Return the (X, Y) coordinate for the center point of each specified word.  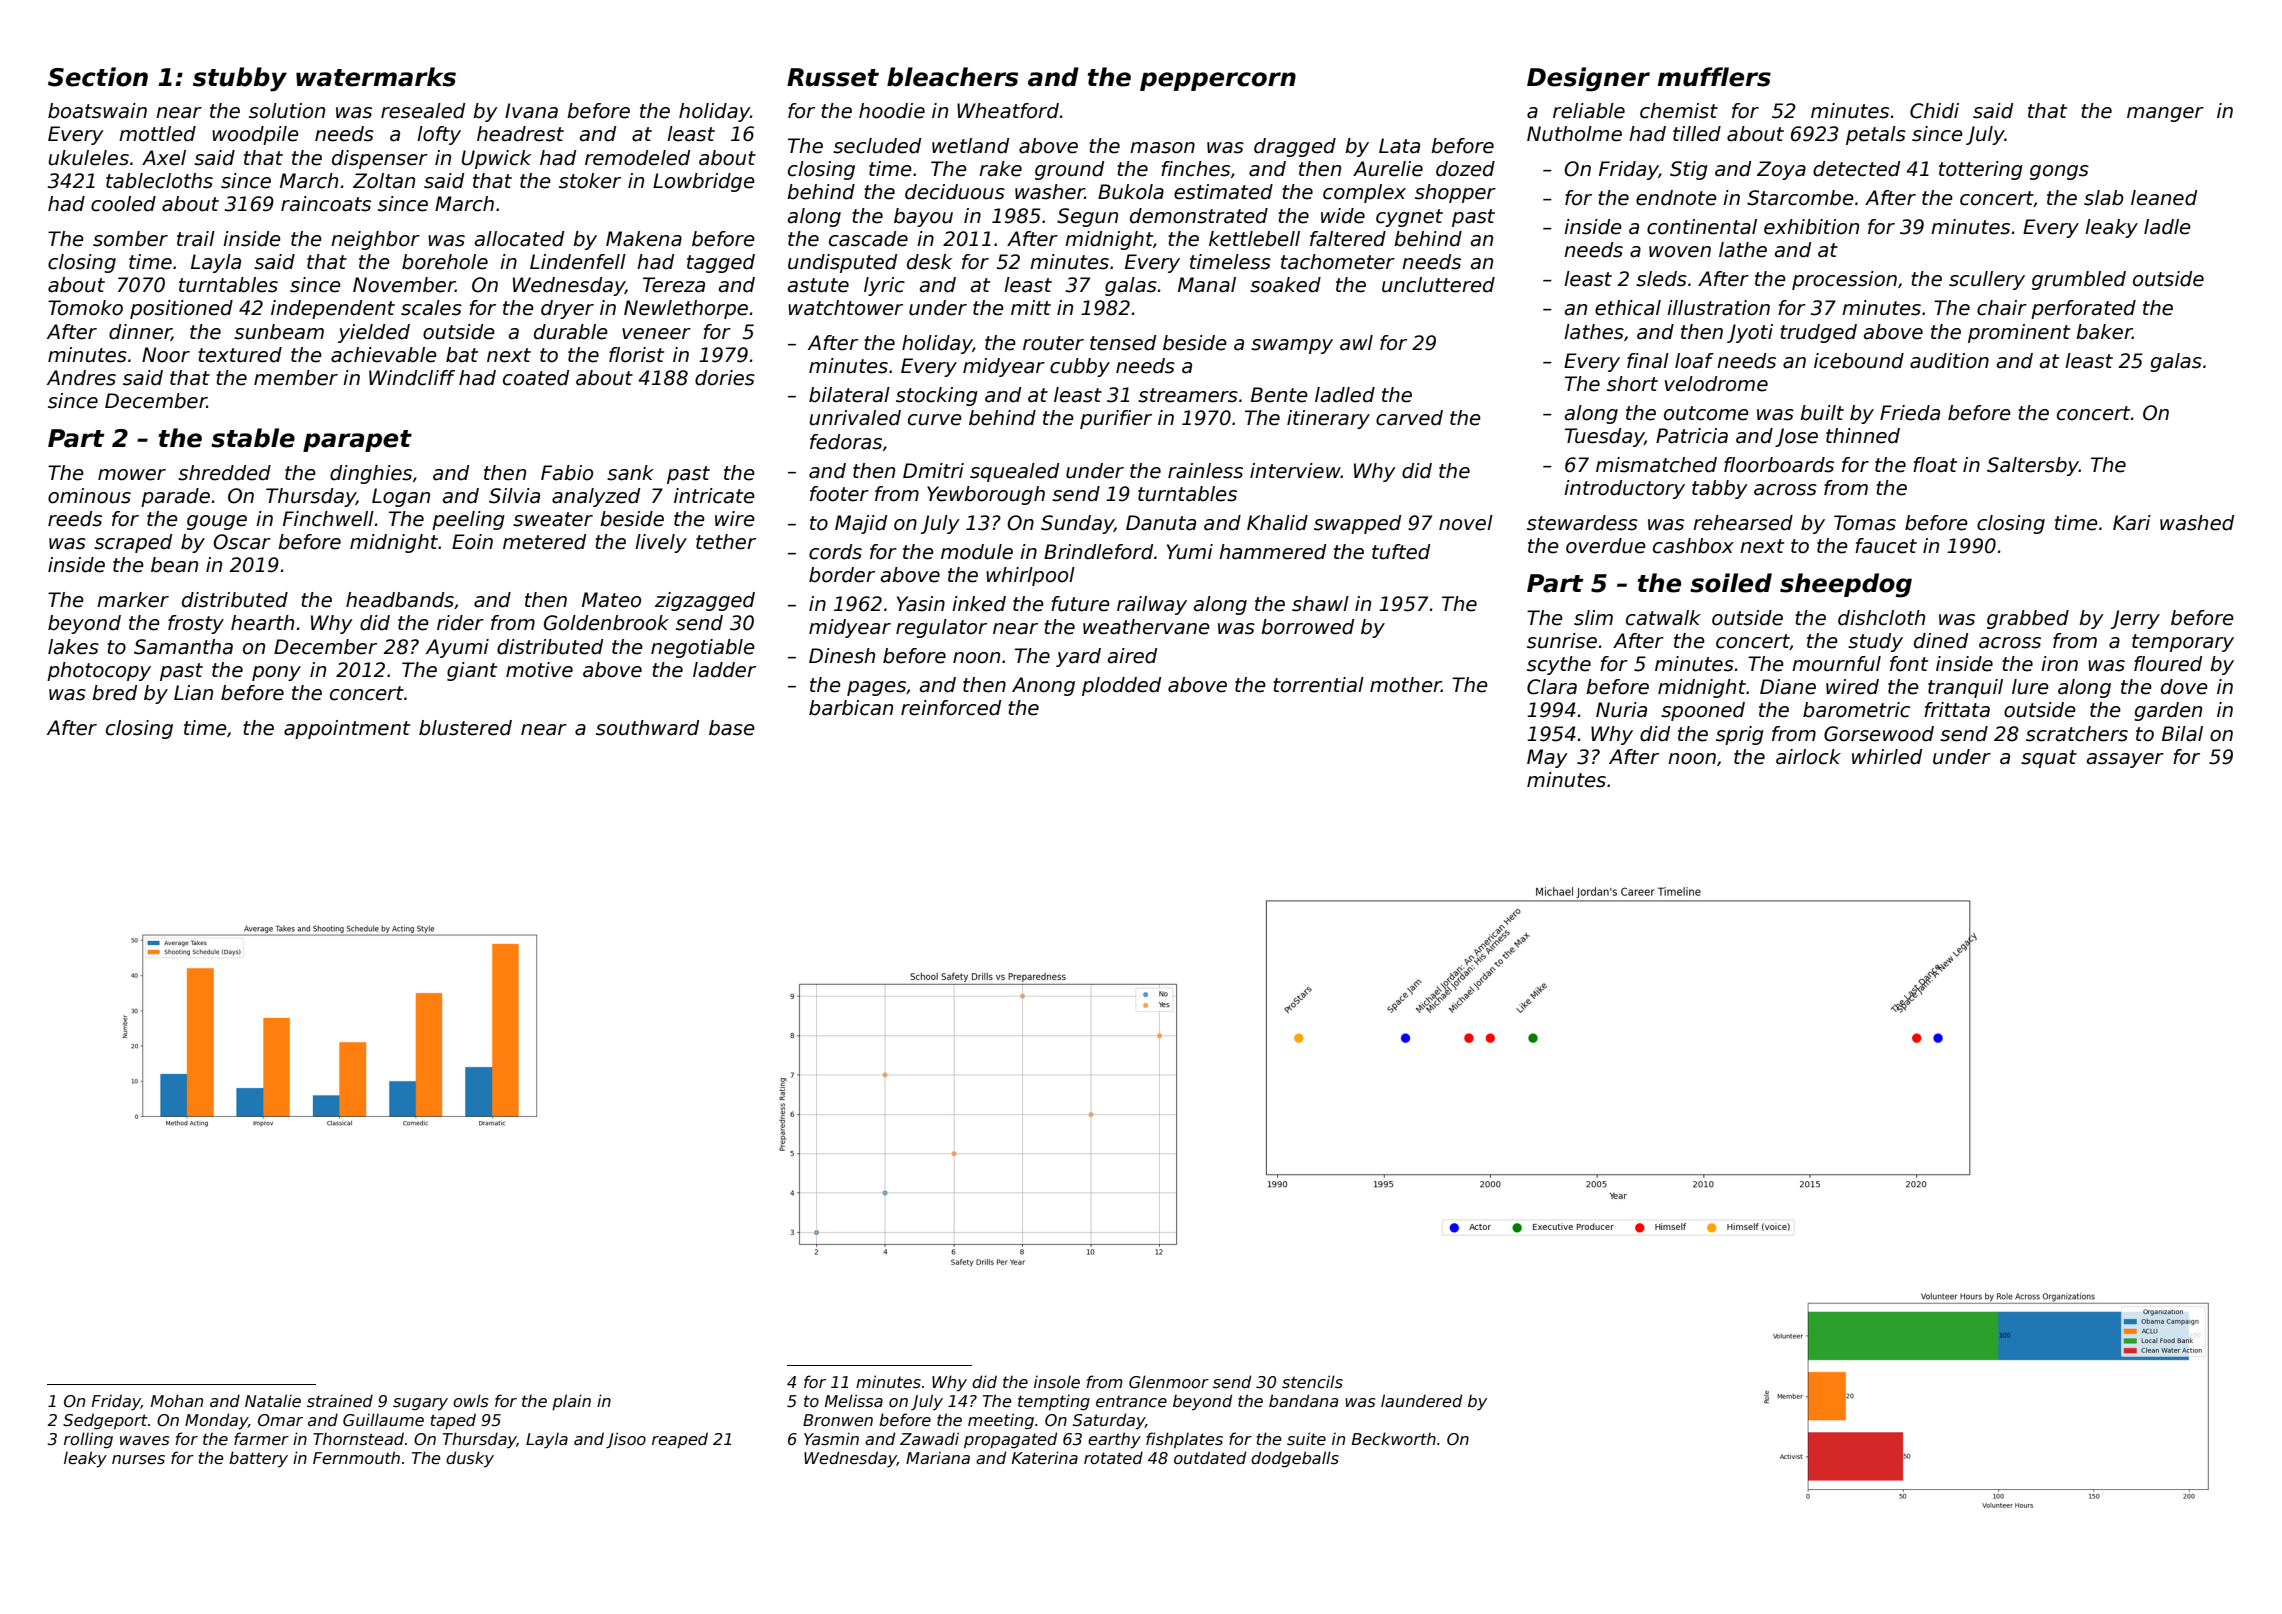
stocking (937, 396)
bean (174, 565)
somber (130, 239)
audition (1949, 361)
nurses (138, 1460)
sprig (1740, 735)
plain (571, 1402)
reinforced (951, 708)
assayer (2125, 760)
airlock (1808, 757)
